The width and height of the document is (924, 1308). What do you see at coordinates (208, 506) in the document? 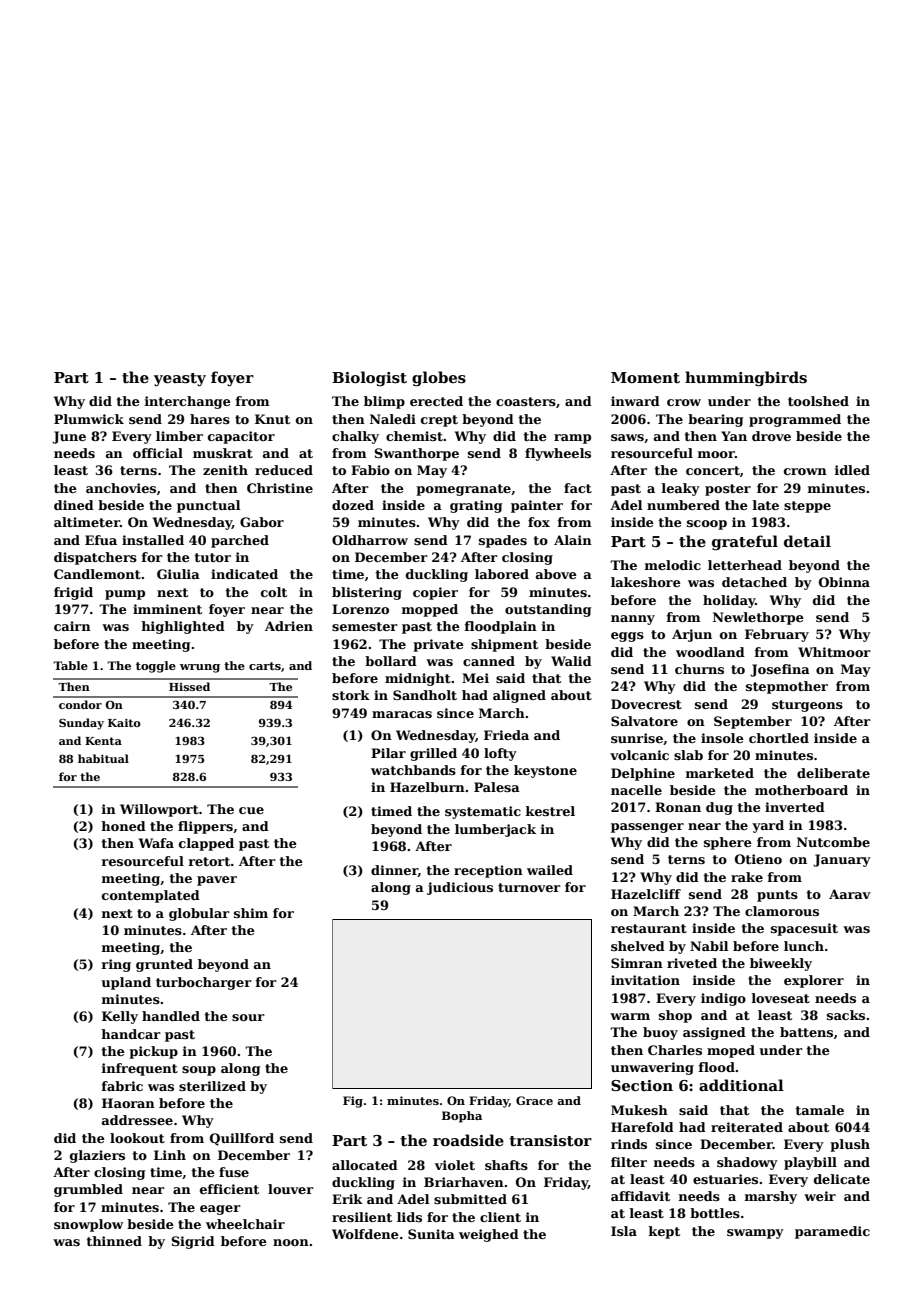
I see `punctual` at bounding box center [208, 506].
